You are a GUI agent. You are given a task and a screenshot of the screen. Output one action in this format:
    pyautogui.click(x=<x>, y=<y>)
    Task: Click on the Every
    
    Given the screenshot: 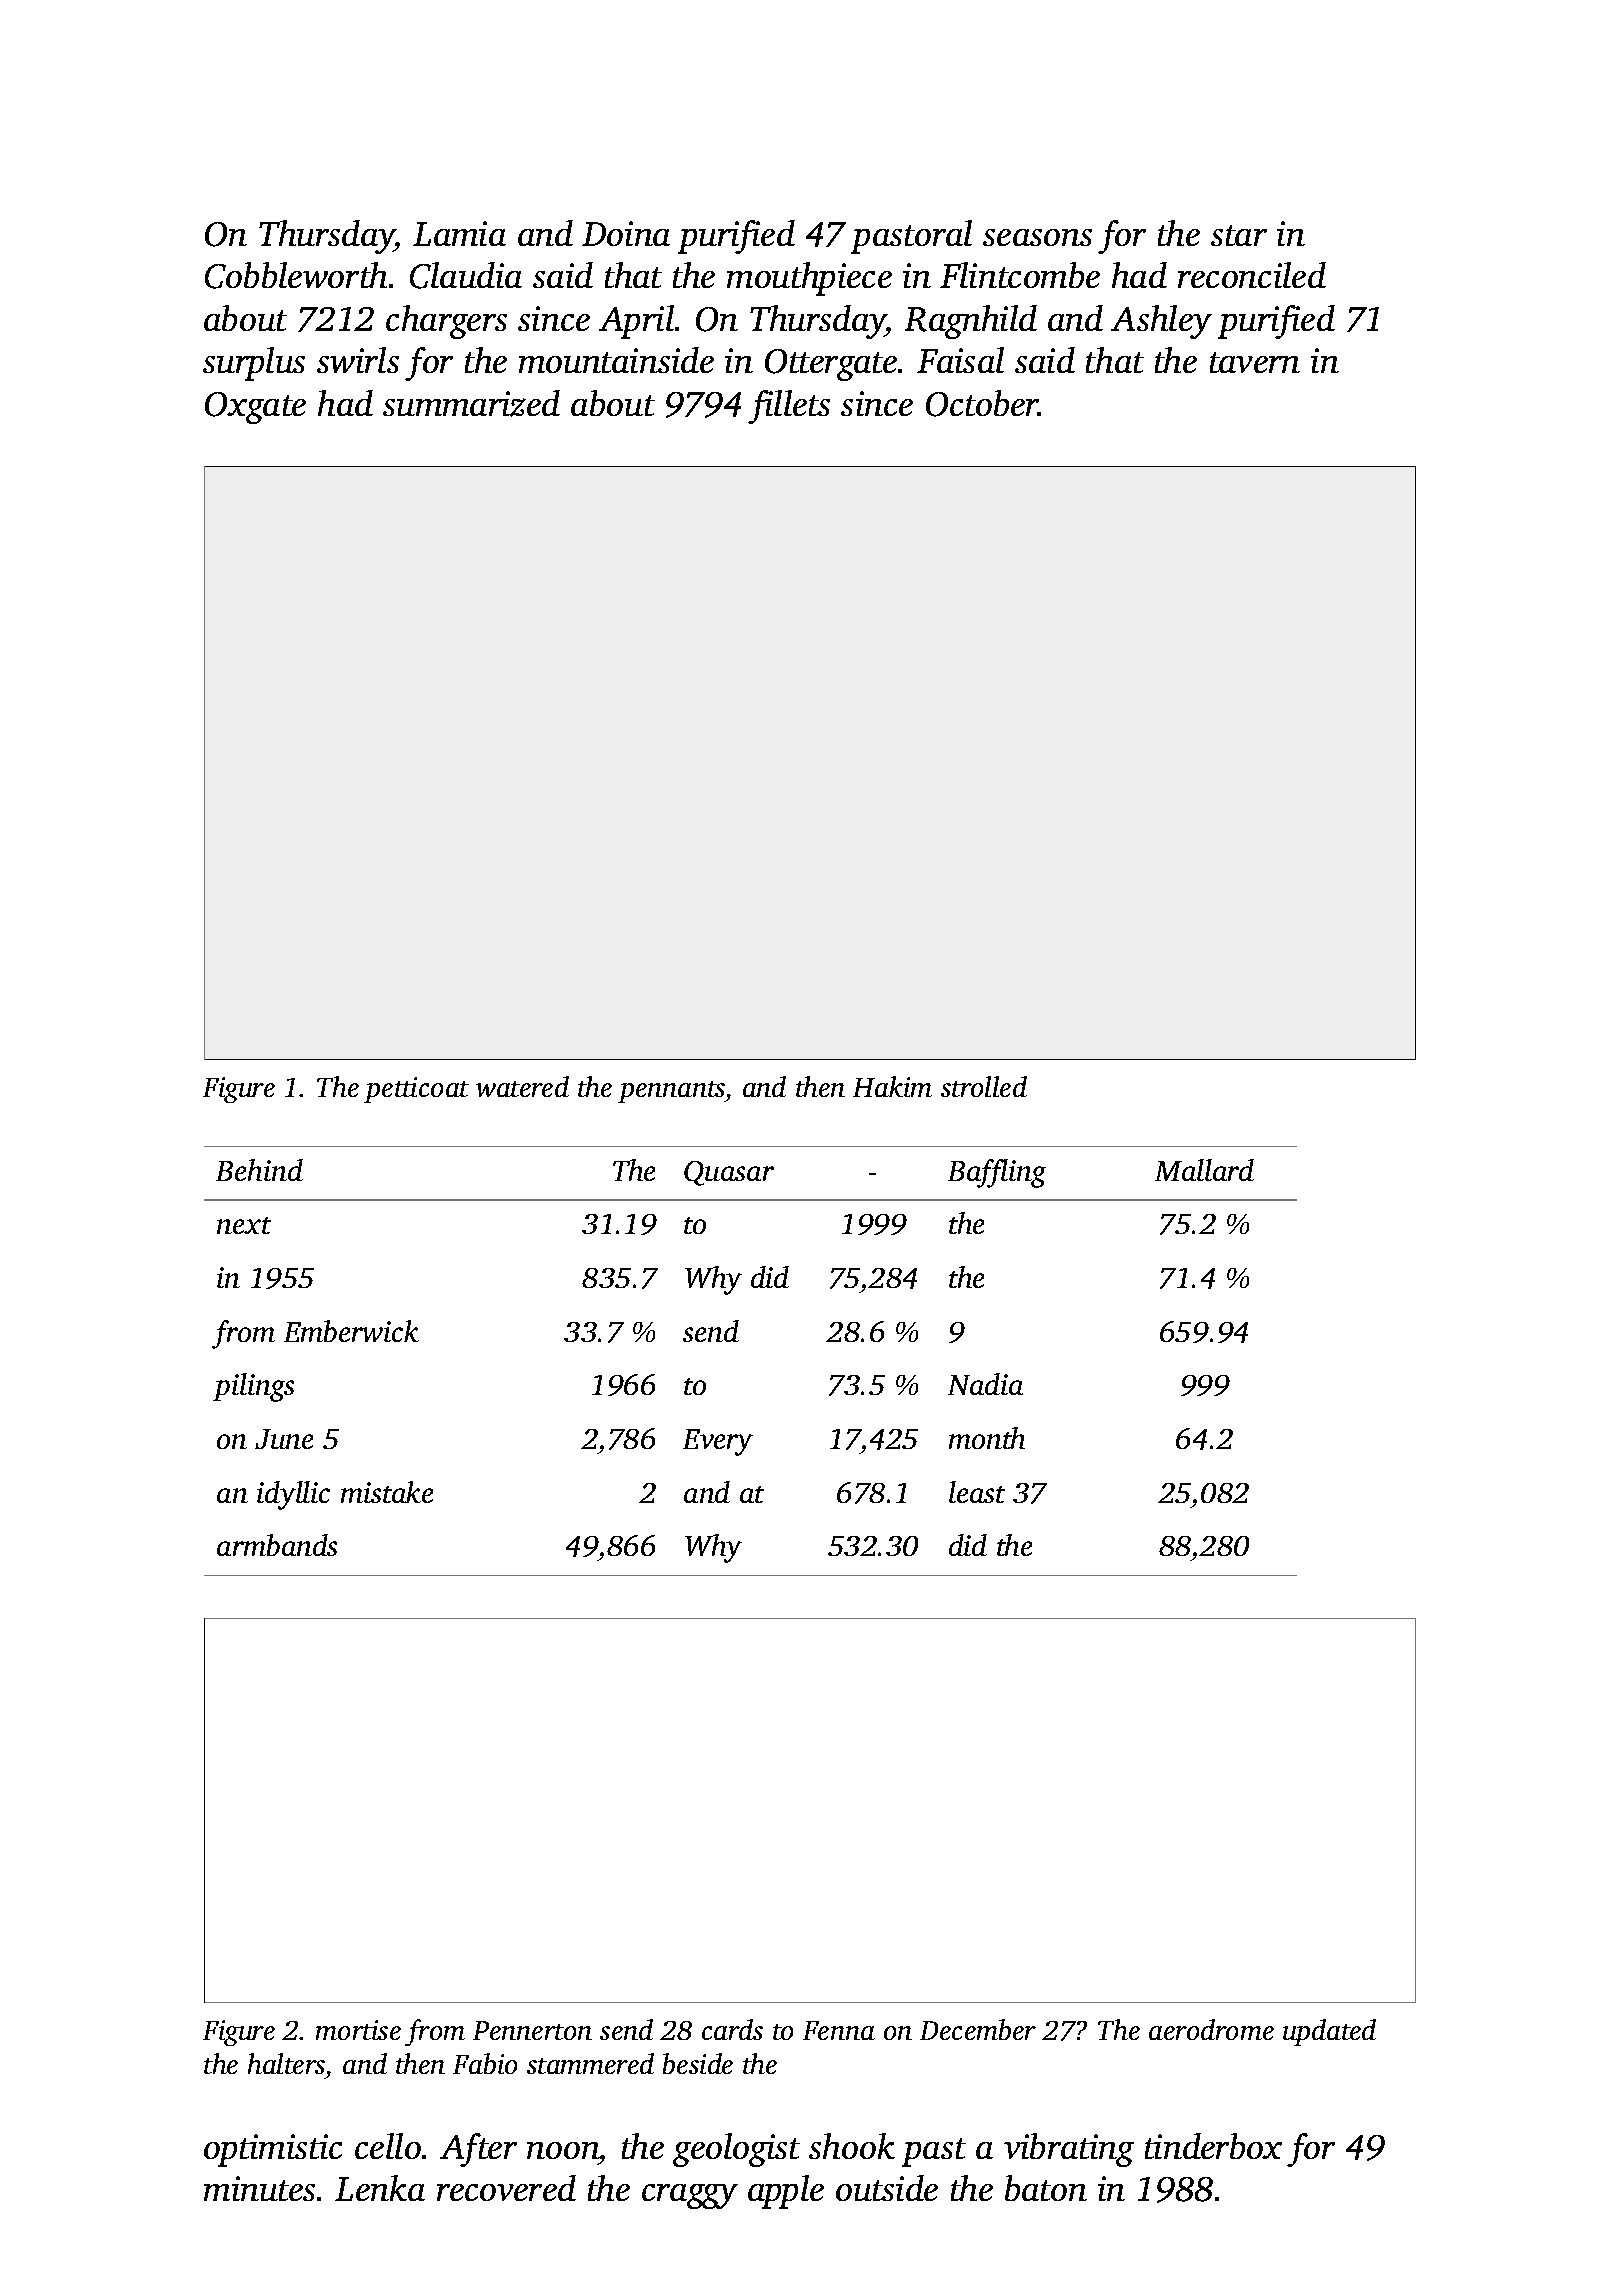 What is the action you would take?
    pyautogui.click(x=718, y=1442)
